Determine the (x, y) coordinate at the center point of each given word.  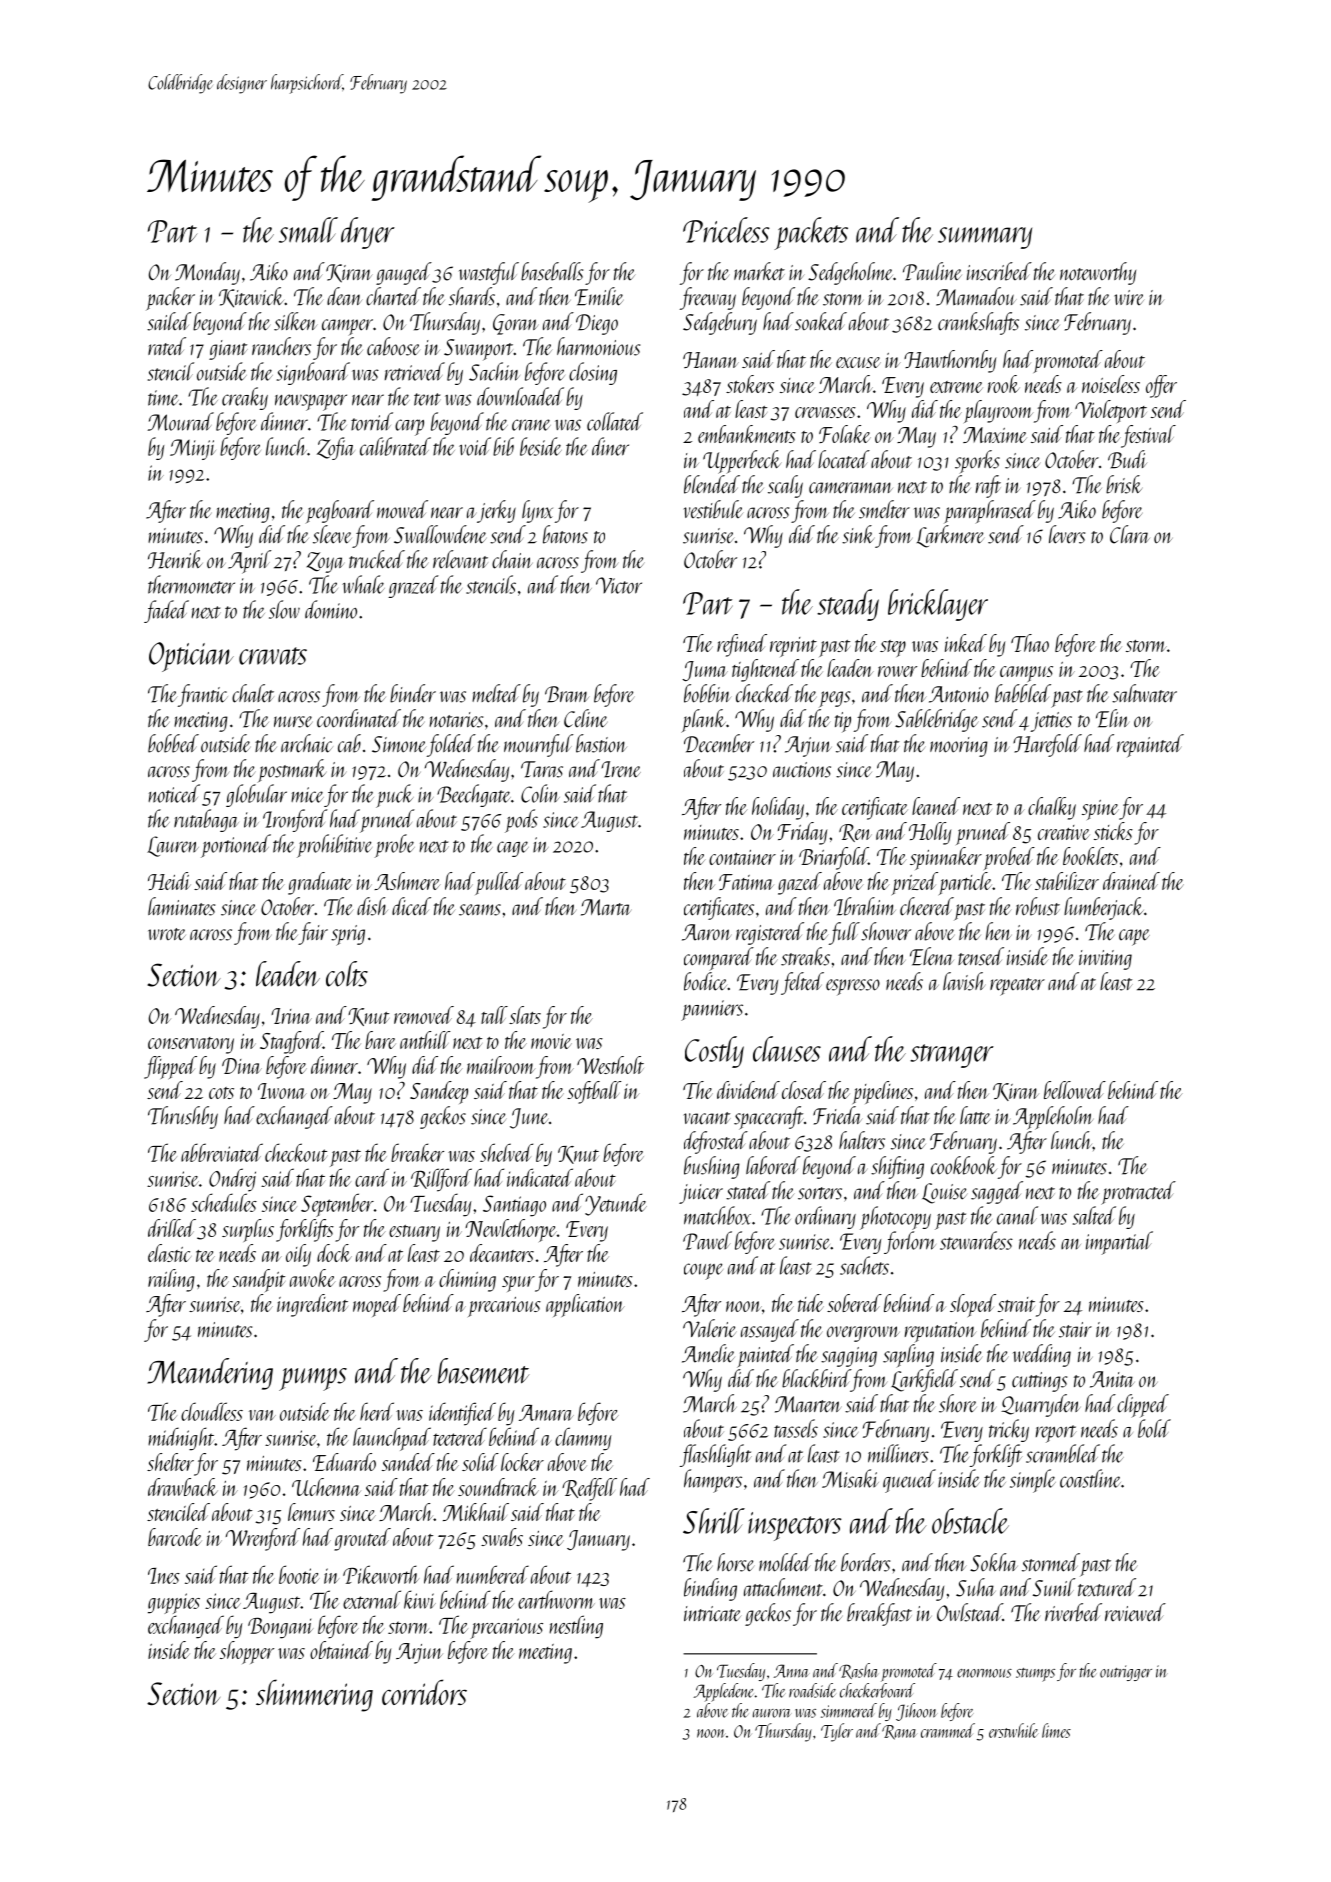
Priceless (726, 230)
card (372, 1177)
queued (909, 1481)
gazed (800, 883)
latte (975, 1115)
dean (344, 296)
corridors (424, 1692)
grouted (362, 1539)
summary (985, 238)
